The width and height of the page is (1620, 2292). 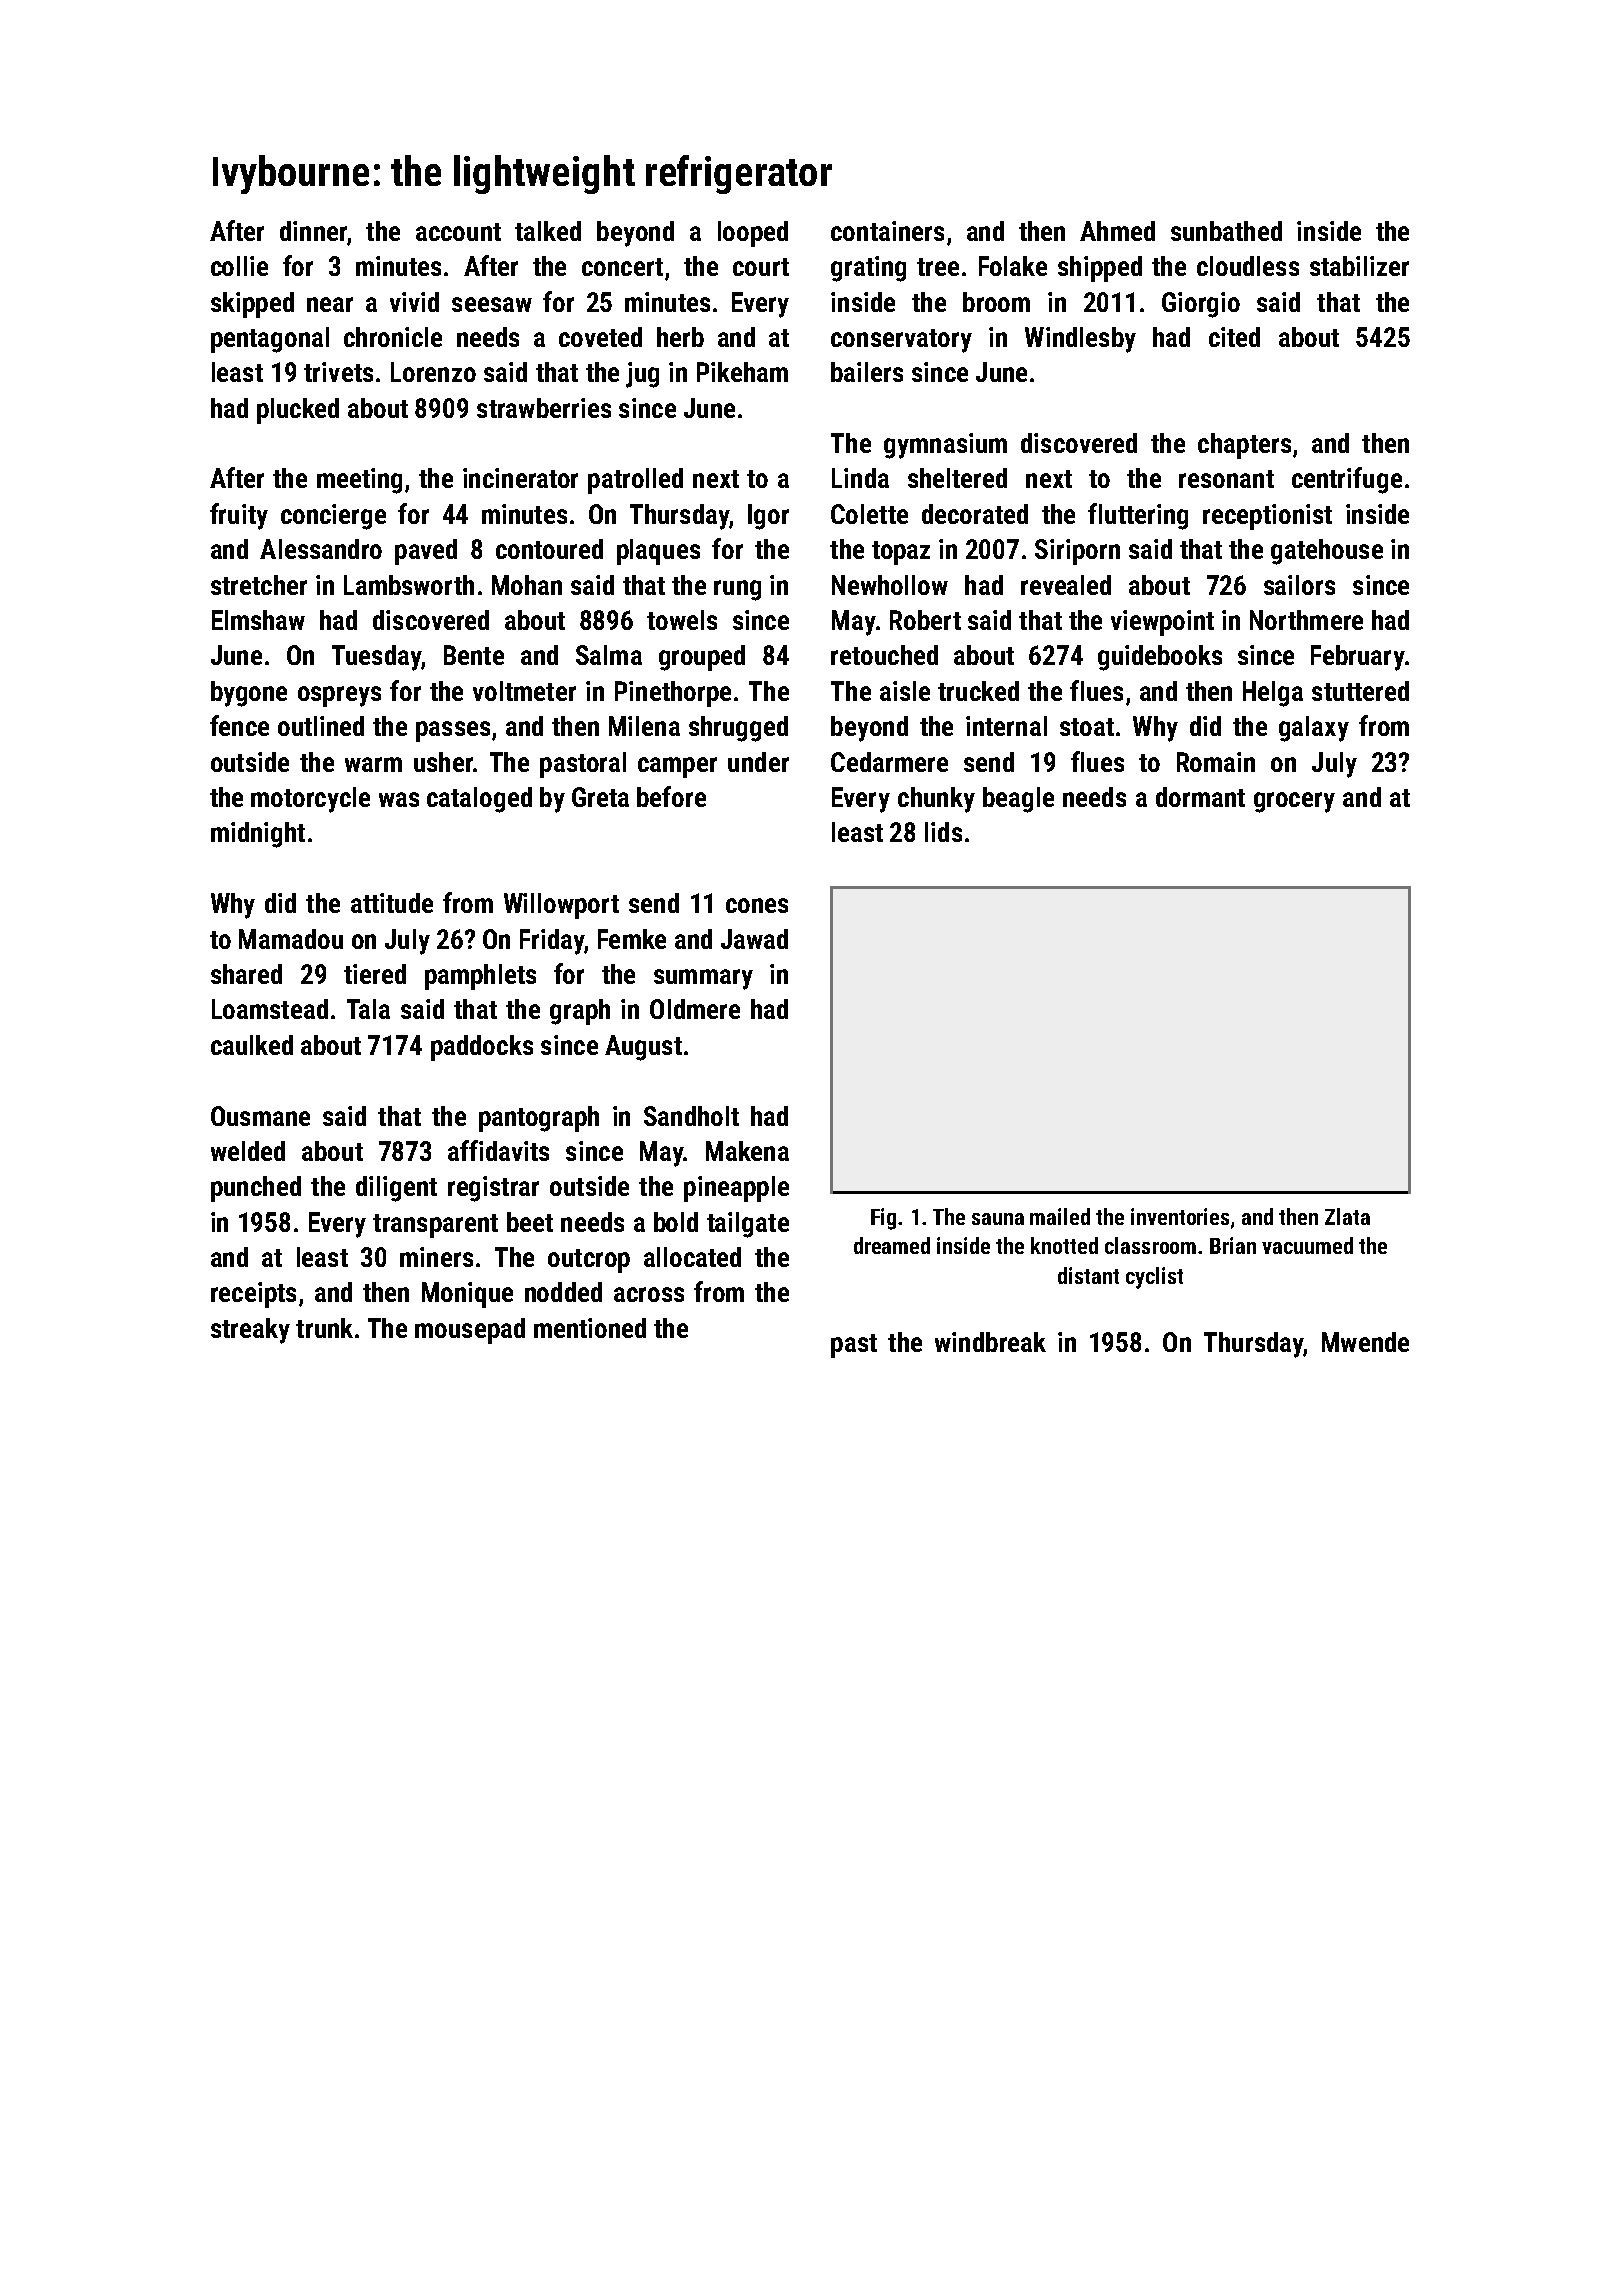 I want to click on Zlata, so click(x=1347, y=1216).
